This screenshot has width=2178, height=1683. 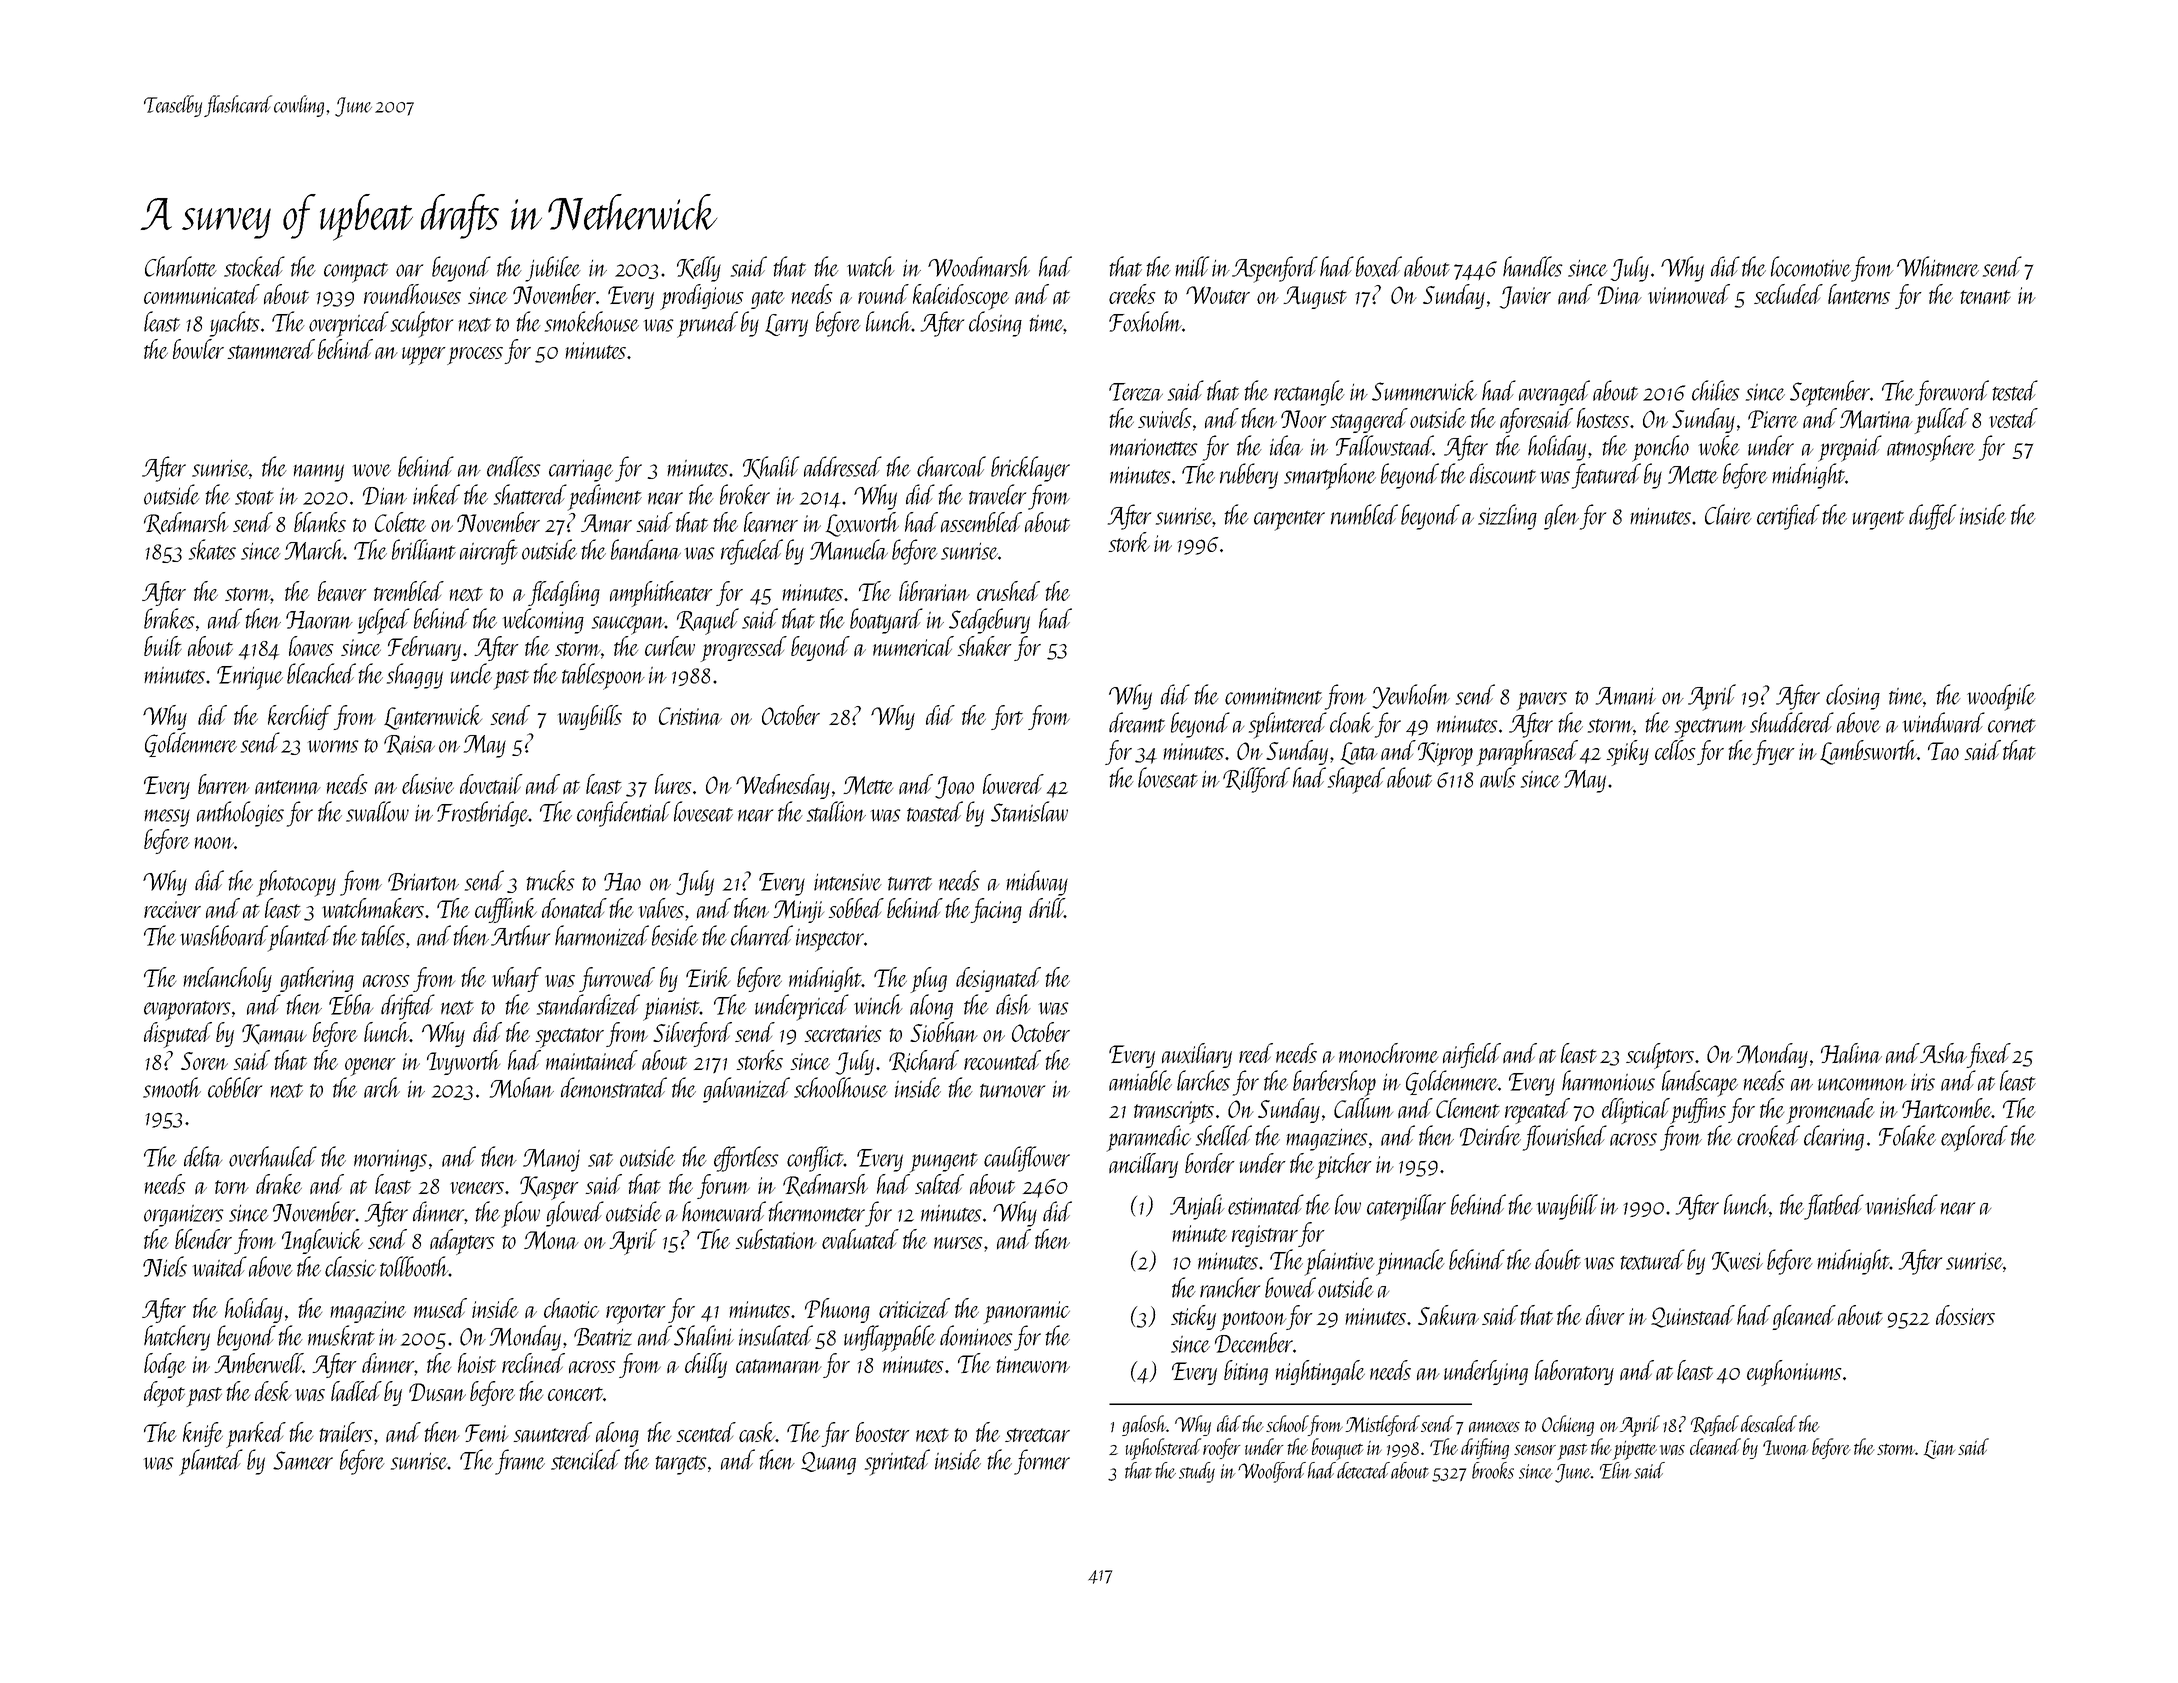 I want to click on pavers, so click(x=1541, y=701).
